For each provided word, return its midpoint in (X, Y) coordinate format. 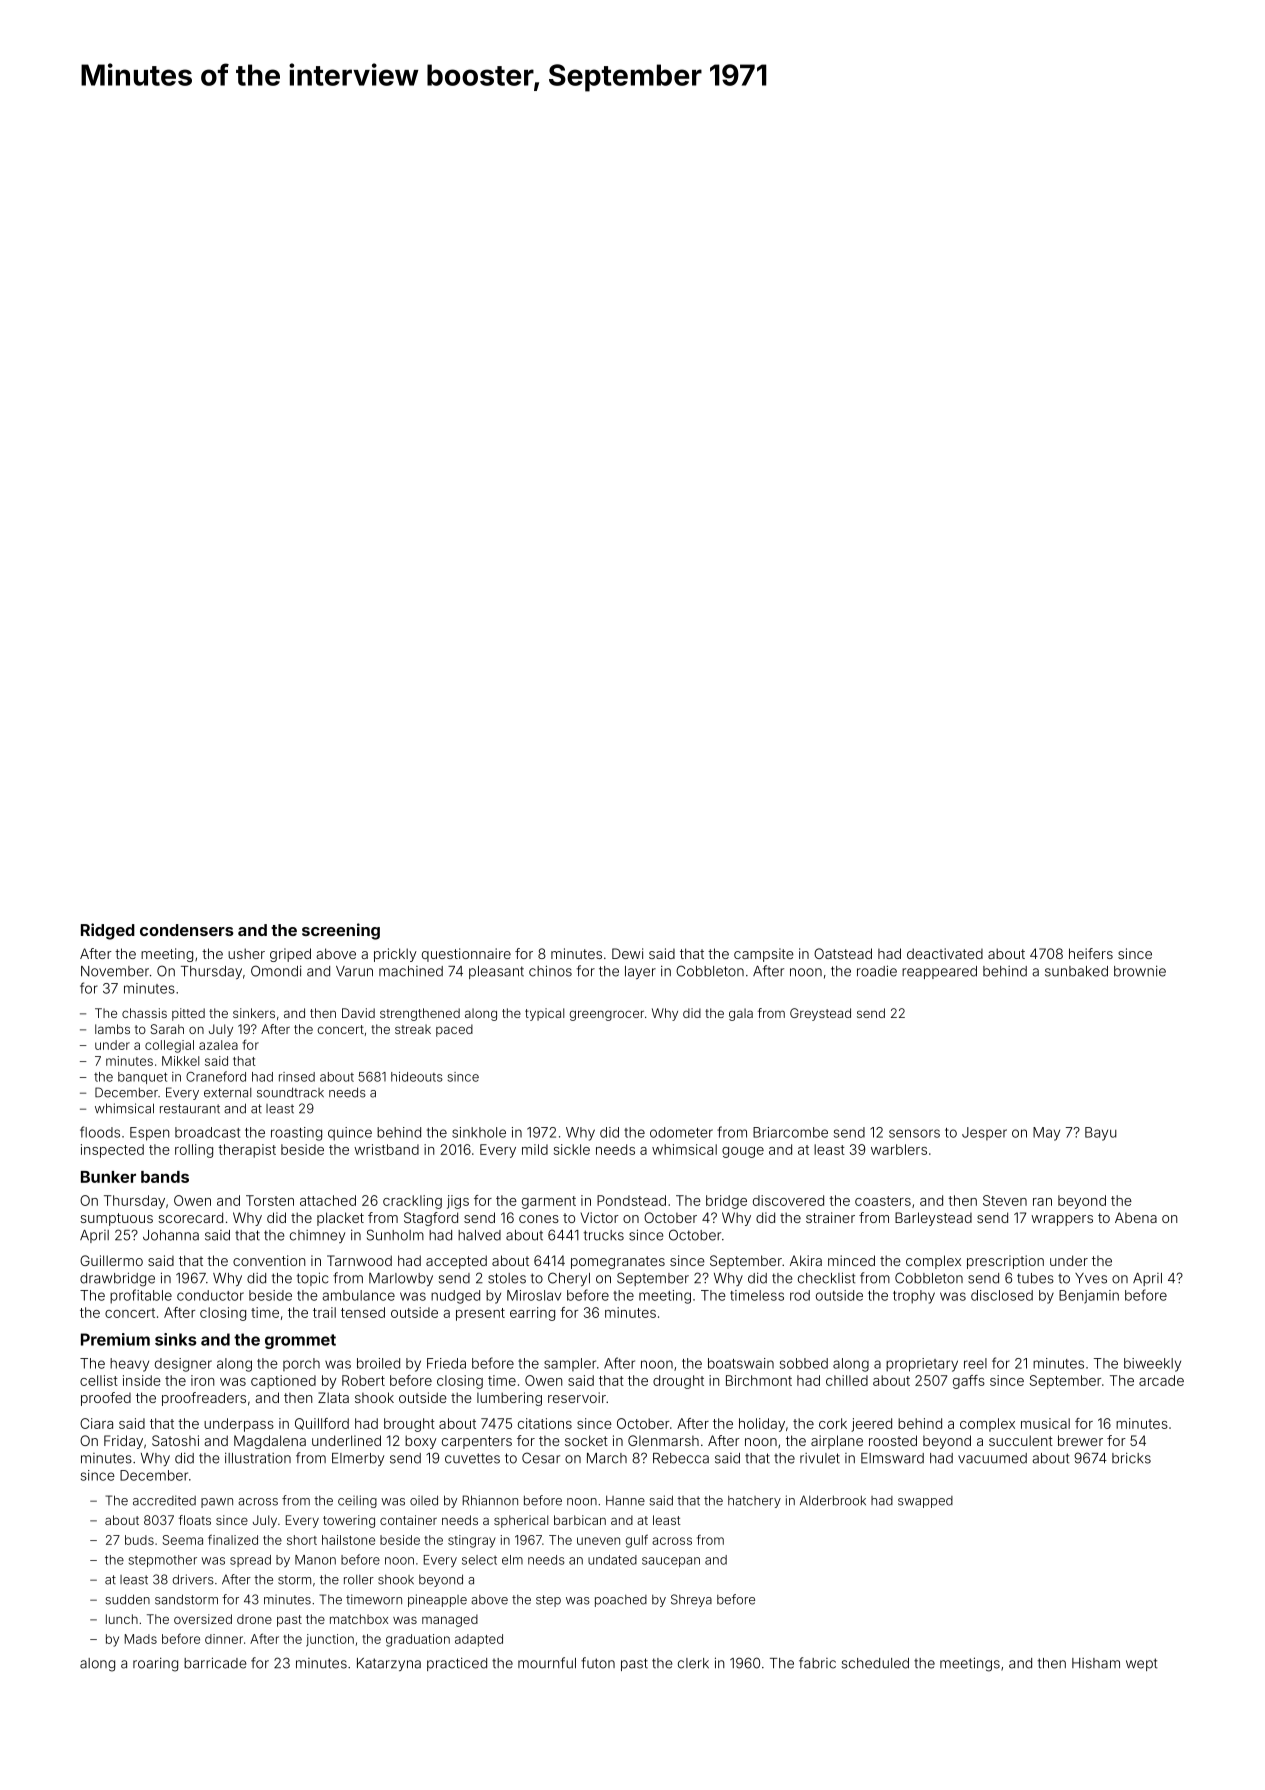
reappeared (939, 972)
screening (341, 931)
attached (328, 1200)
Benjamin (1089, 1297)
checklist (826, 1278)
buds (139, 1540)
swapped (925, 1502)
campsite (764, 955)
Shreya (691, 1600)
